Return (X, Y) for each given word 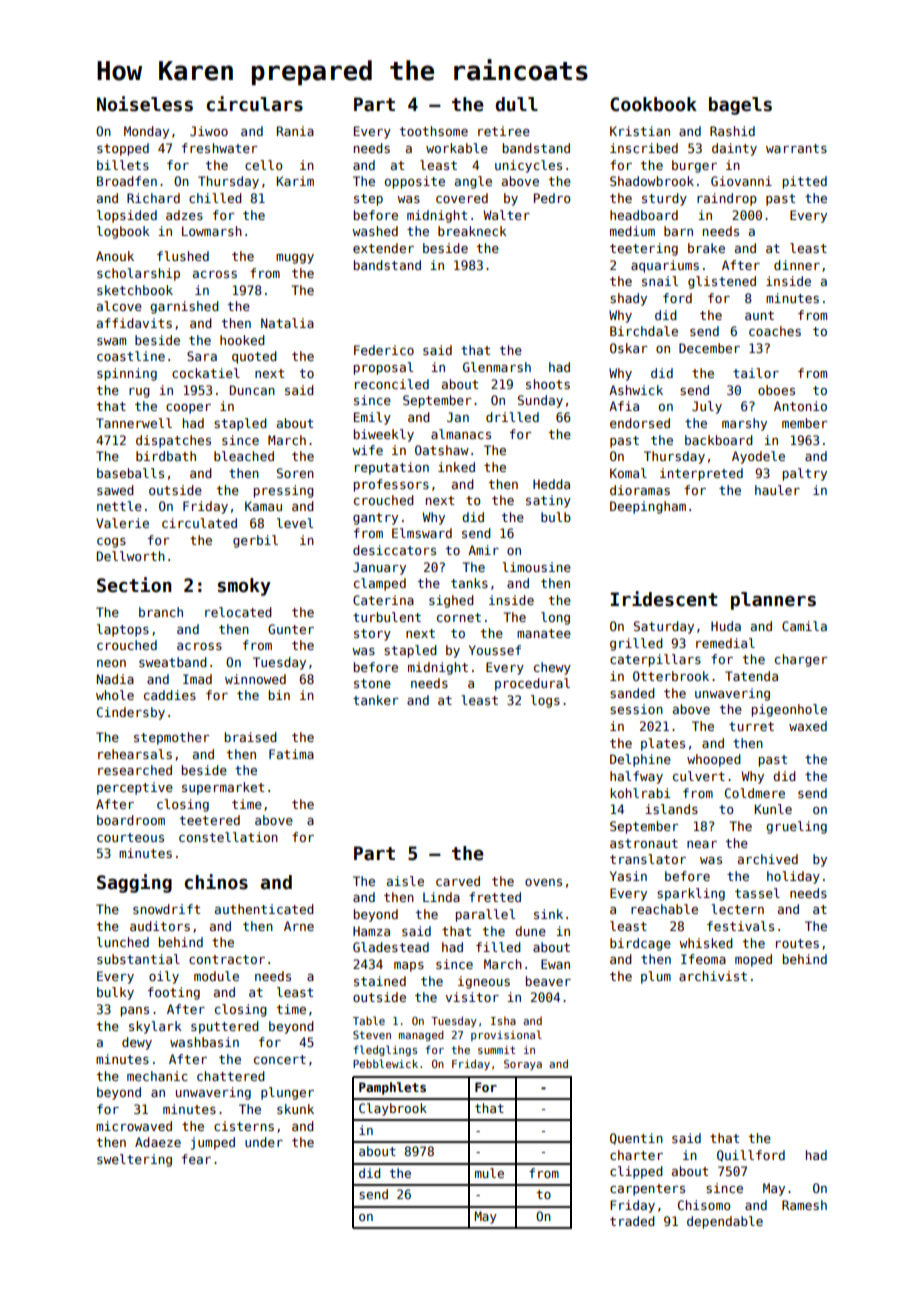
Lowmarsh (212, 231)
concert (280, 1059)
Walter (506, 215)
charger (801, 660)
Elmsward (422, 533)
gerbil (255, 541)
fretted (495, 897)
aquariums (665, 266)
